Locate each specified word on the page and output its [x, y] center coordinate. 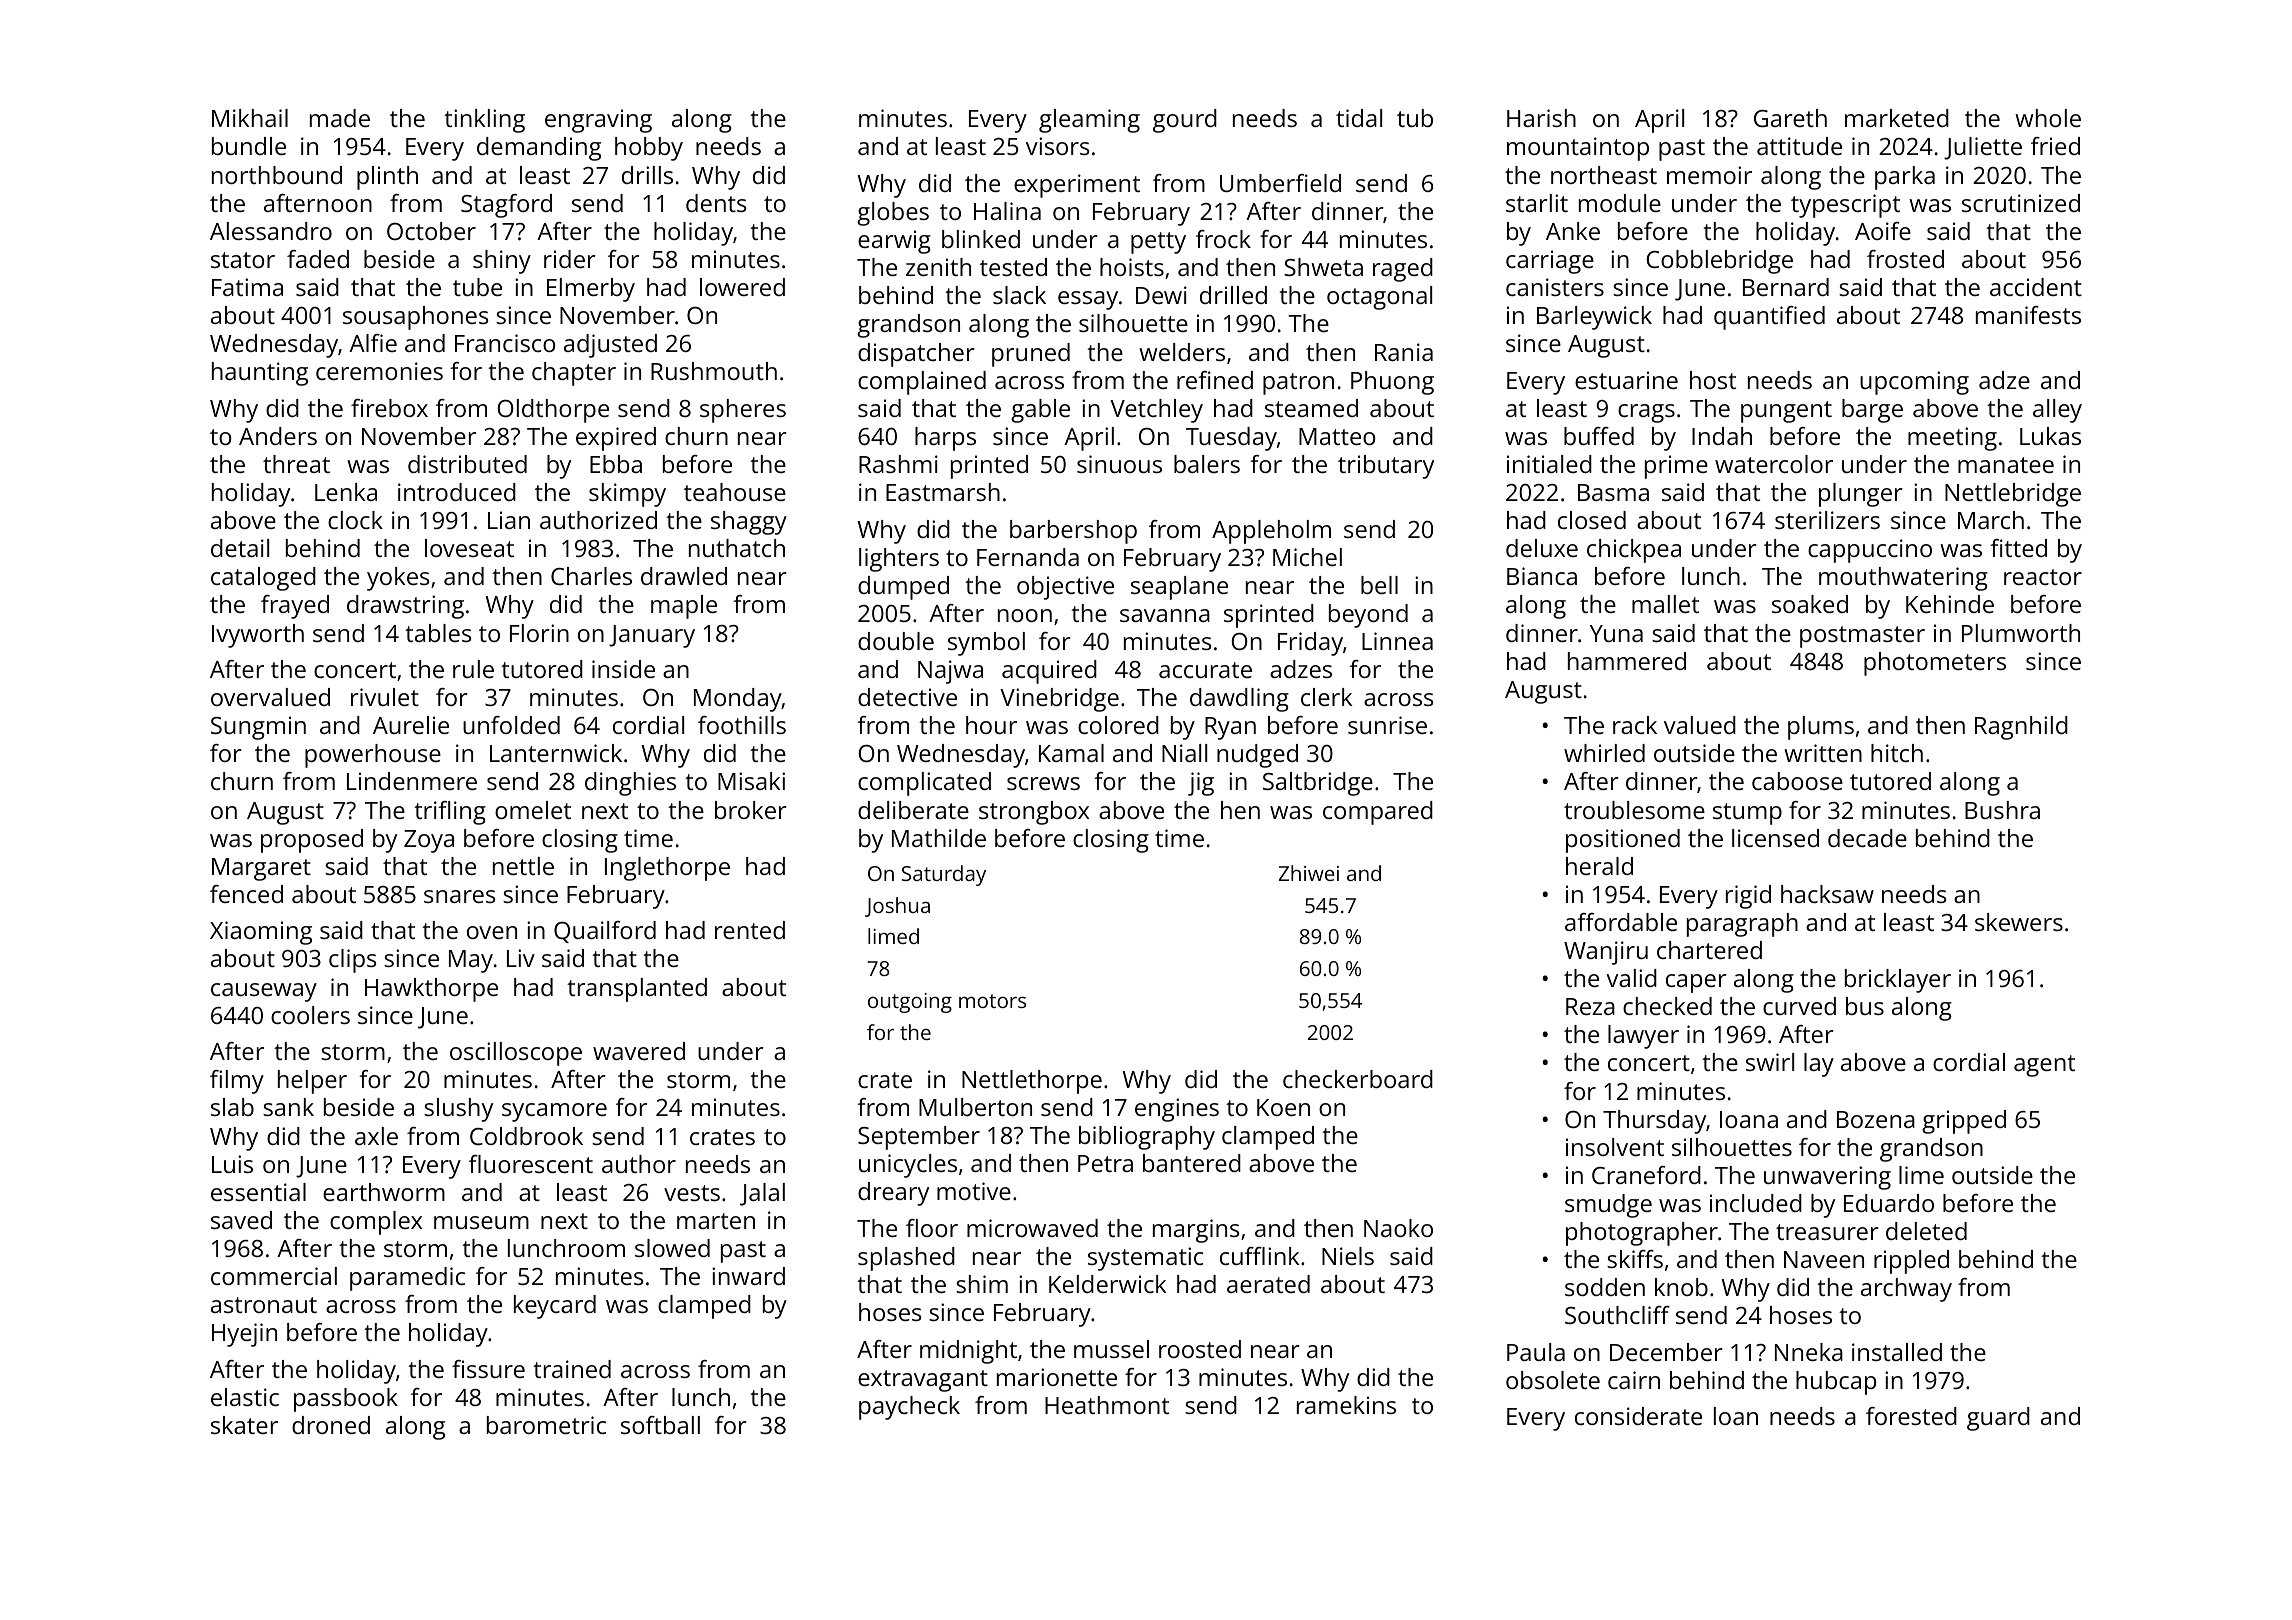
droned [331, 1425]
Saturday [944, 875]
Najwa [950, 672]
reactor [2043, 577]
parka [1905, 178]
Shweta [1323, 267]
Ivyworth [258, 636]
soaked [1810, 604]
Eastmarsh [943, 492]
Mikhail [250, 118]
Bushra [2002, 810]
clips [353, 961]
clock [355, 520]
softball [660, 1425]
